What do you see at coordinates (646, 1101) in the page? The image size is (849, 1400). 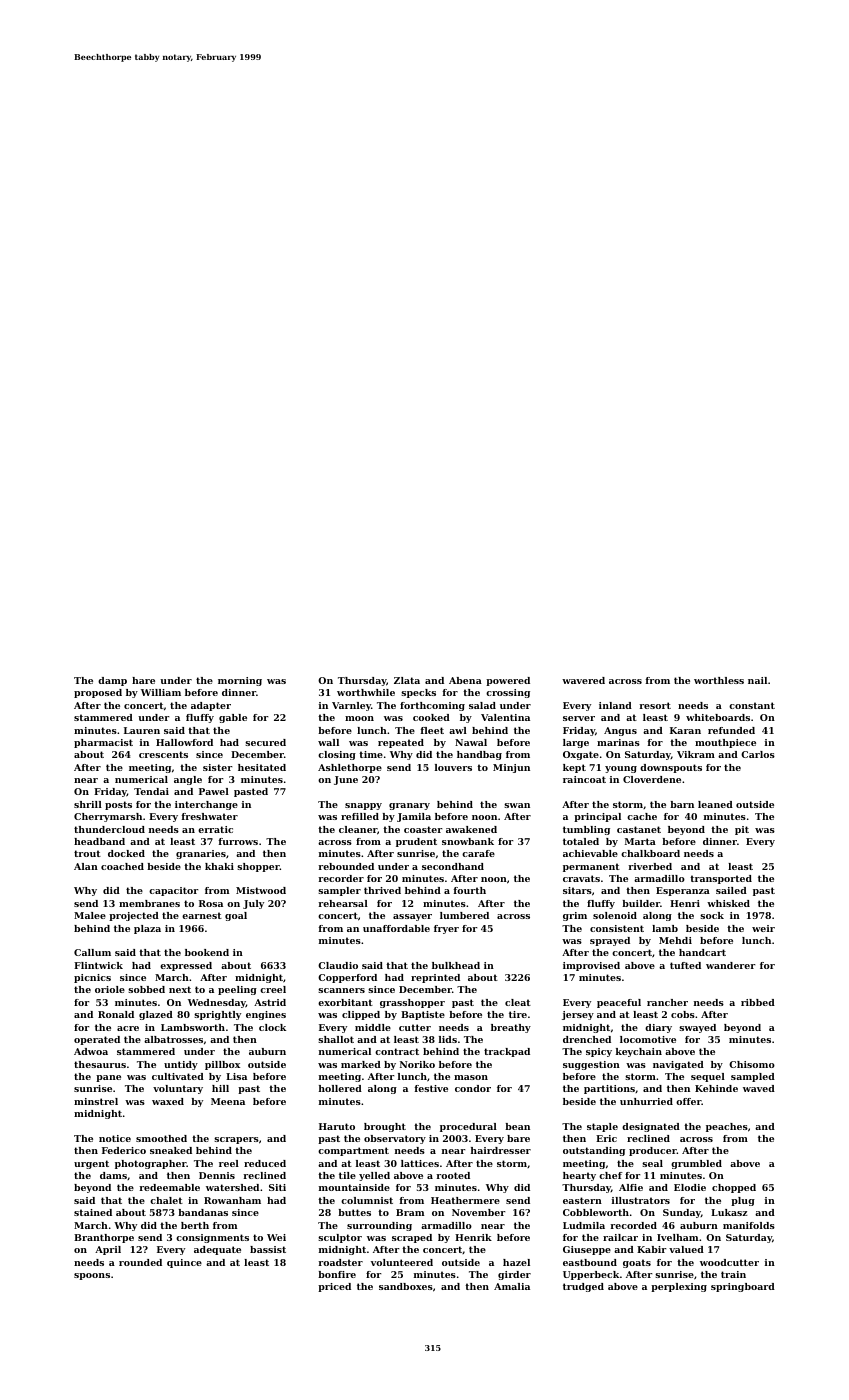 I see `unhurried` at bounding box center [646, 1101].
